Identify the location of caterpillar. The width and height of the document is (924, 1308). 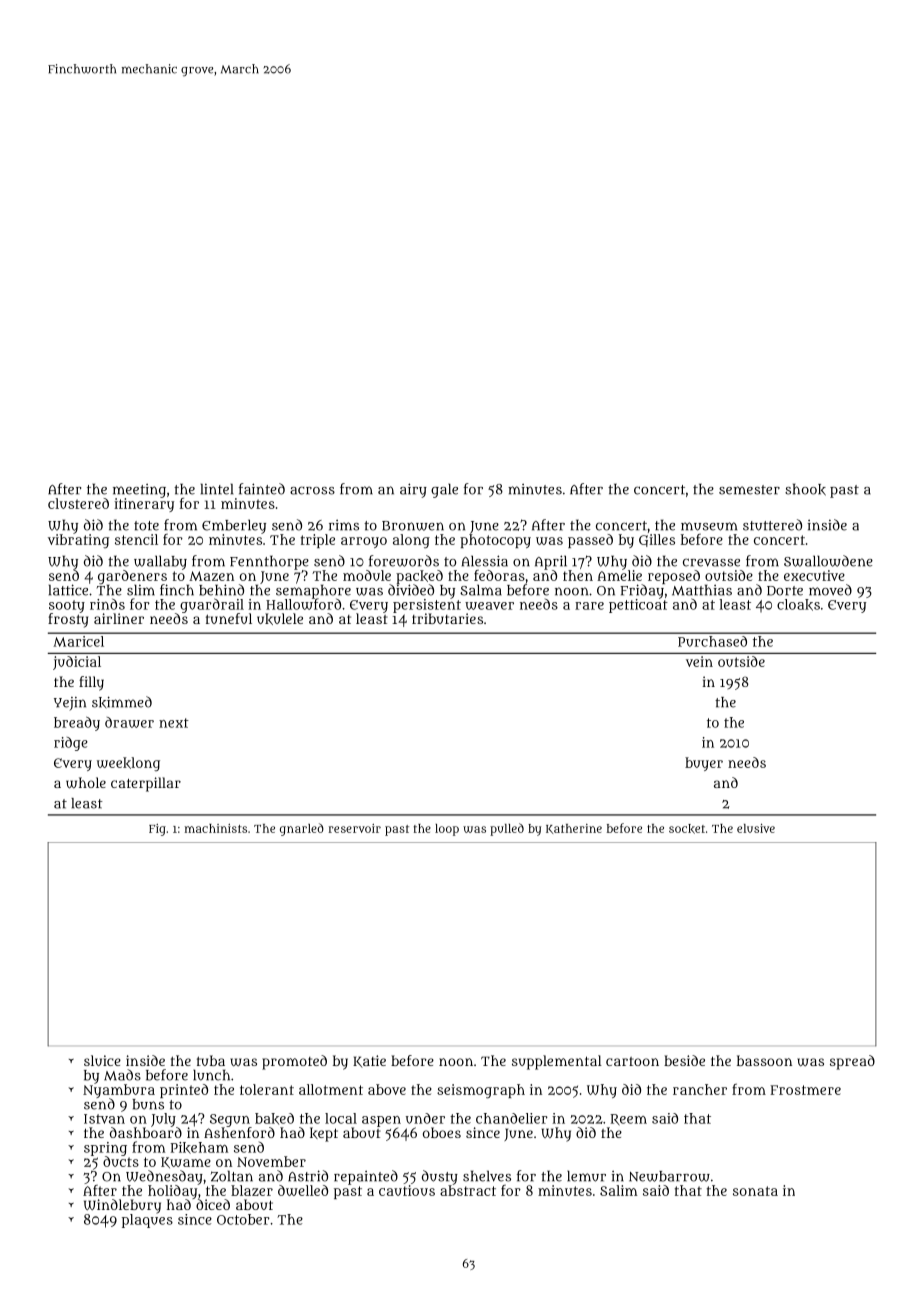
(146, 784).
